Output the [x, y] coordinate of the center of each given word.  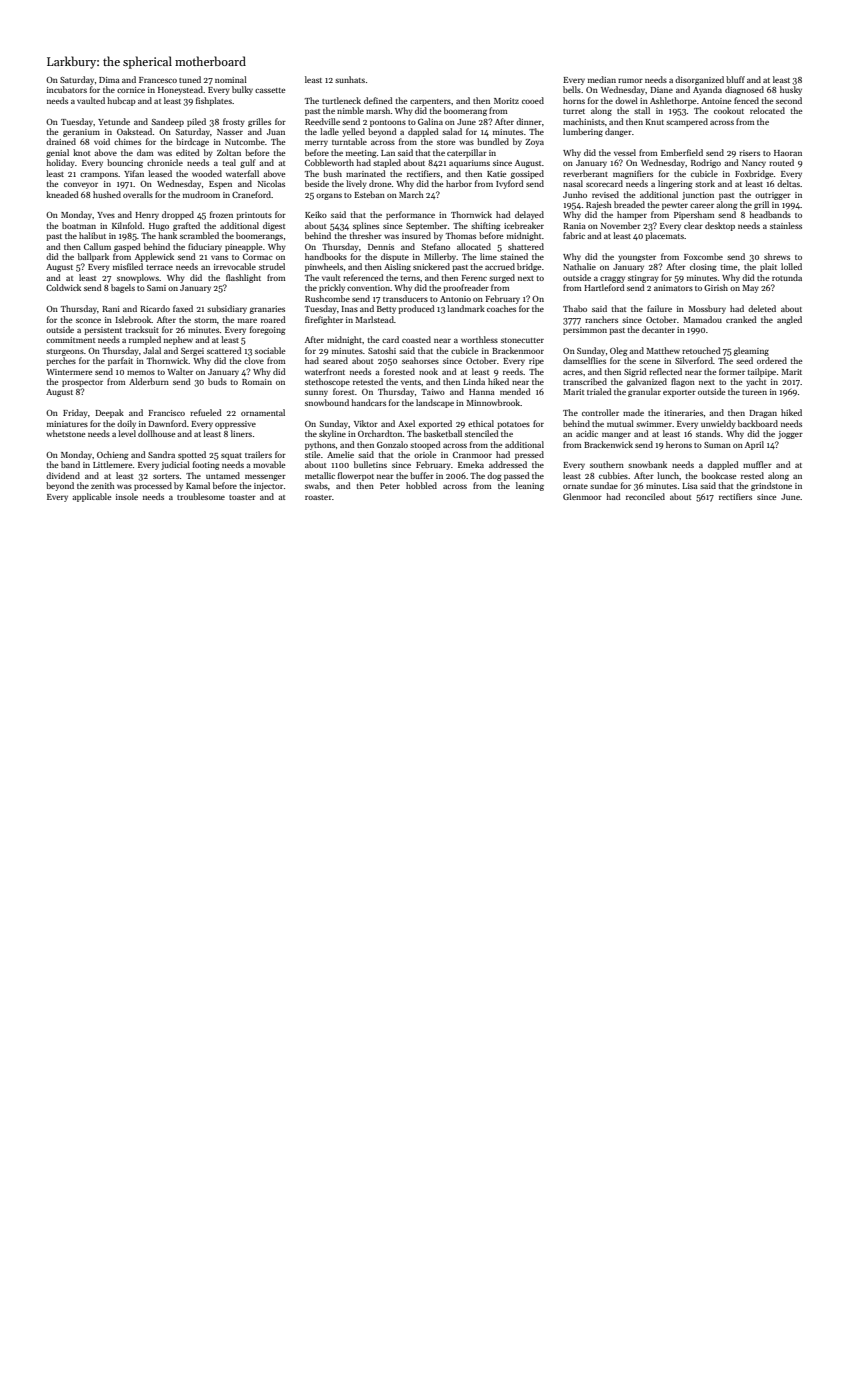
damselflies [584, 360]
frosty [234, 122]
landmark [466, 308]
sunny [316, 394]
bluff [735, 79]
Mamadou [702, 319]
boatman [79, 225]
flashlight [243, 278]
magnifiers [633, 174]
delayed [529, 215]
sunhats [350, 79]
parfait [120, 361]
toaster [242, 497]
